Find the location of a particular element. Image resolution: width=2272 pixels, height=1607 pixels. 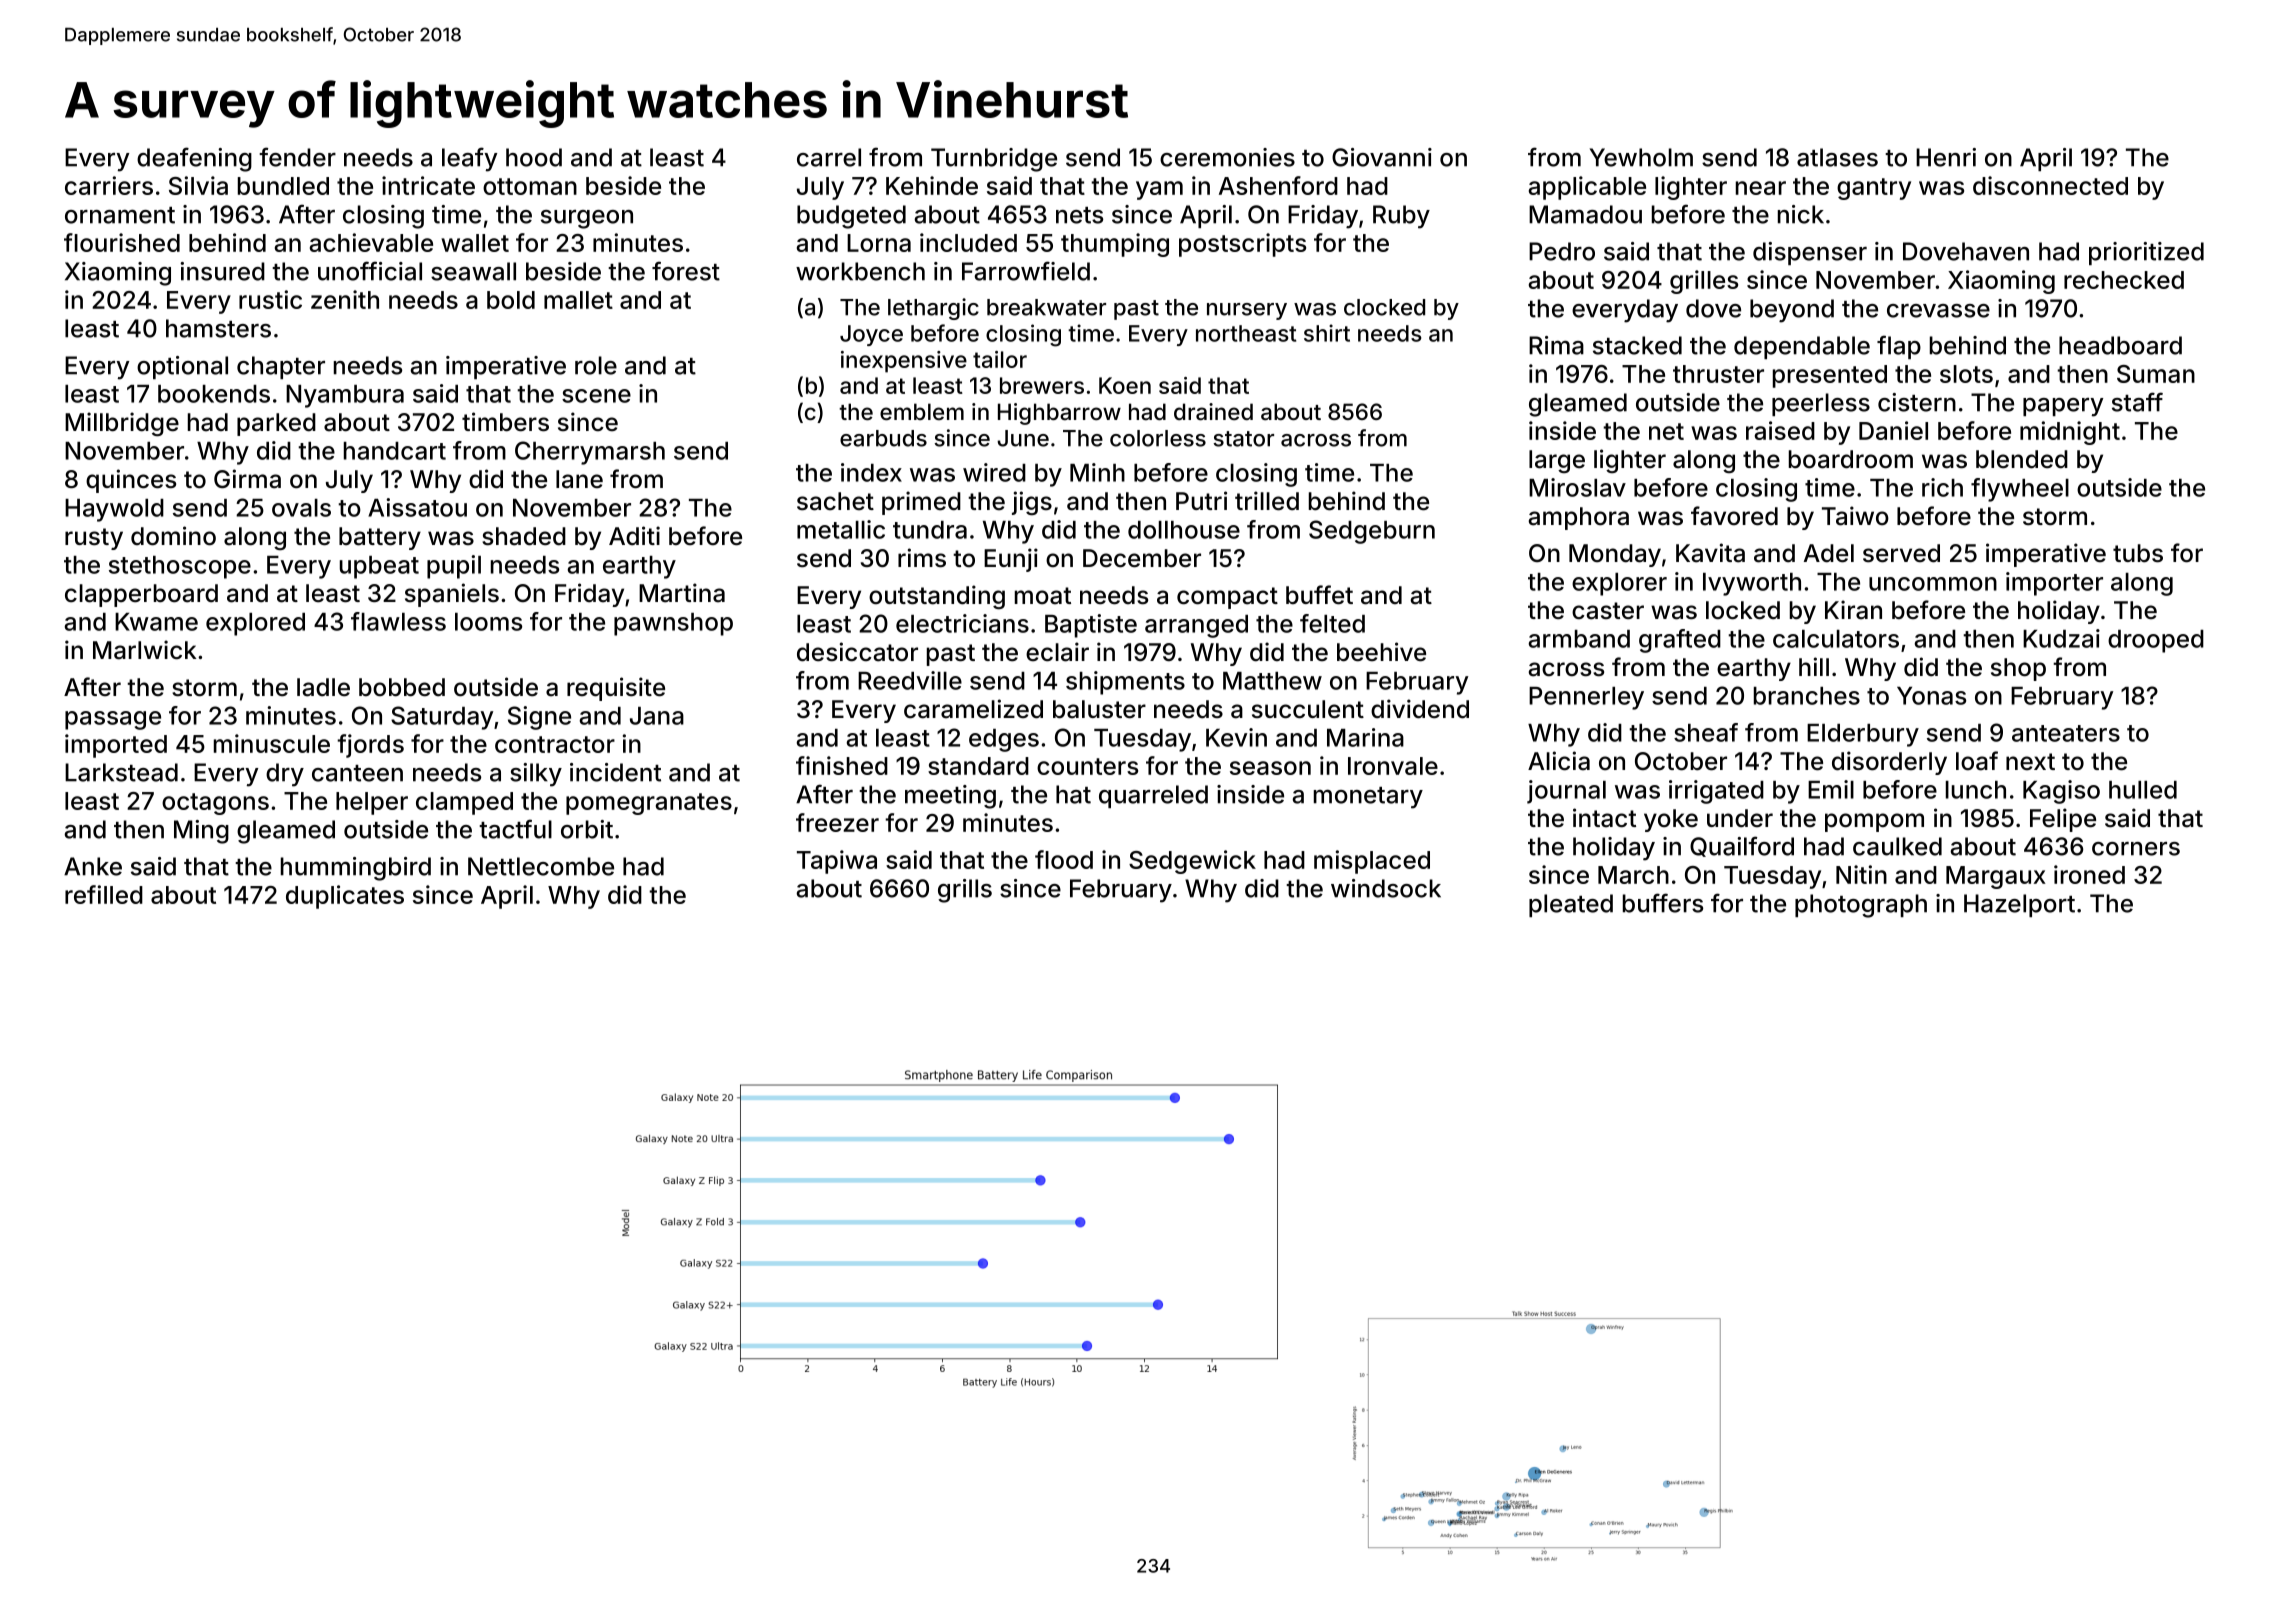

hamsters is located at coordinates (218, 328).
